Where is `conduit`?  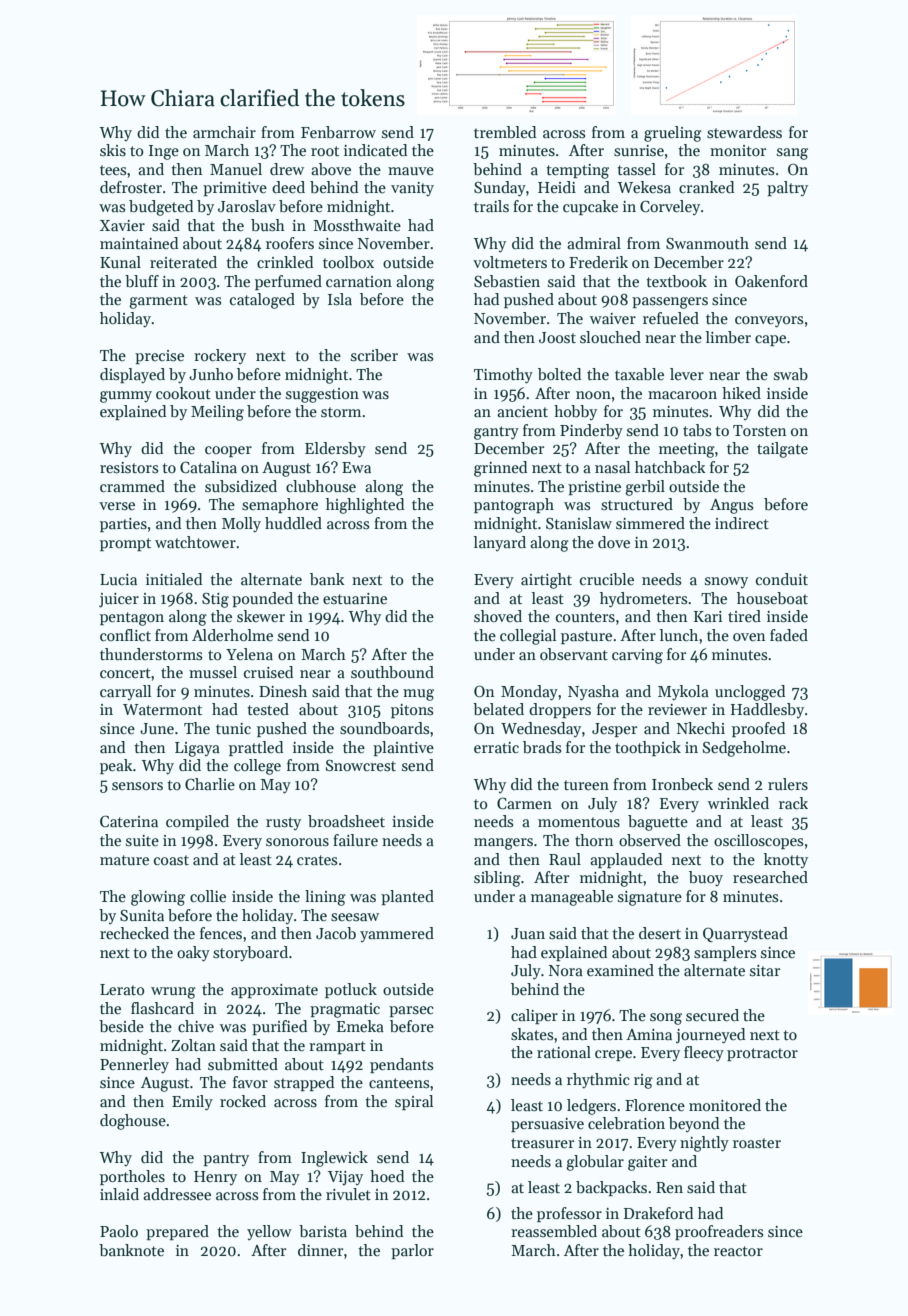 conduit is located at coordinates (782, 579).
